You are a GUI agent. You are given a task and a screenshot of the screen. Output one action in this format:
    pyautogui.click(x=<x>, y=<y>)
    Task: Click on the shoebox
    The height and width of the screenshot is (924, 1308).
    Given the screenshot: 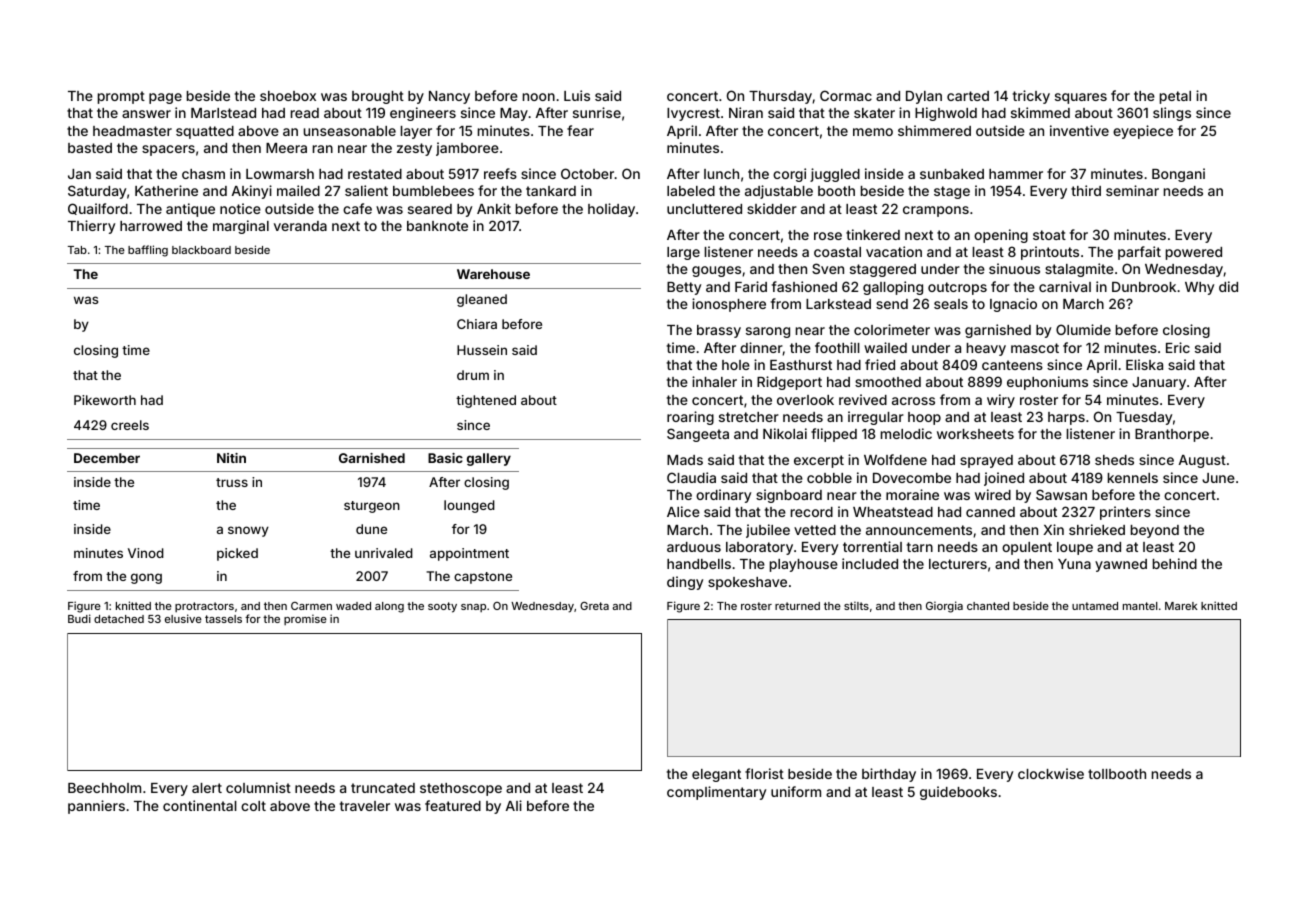 What is the action you would take?
    pyautogui.click(x=288, y=96)
